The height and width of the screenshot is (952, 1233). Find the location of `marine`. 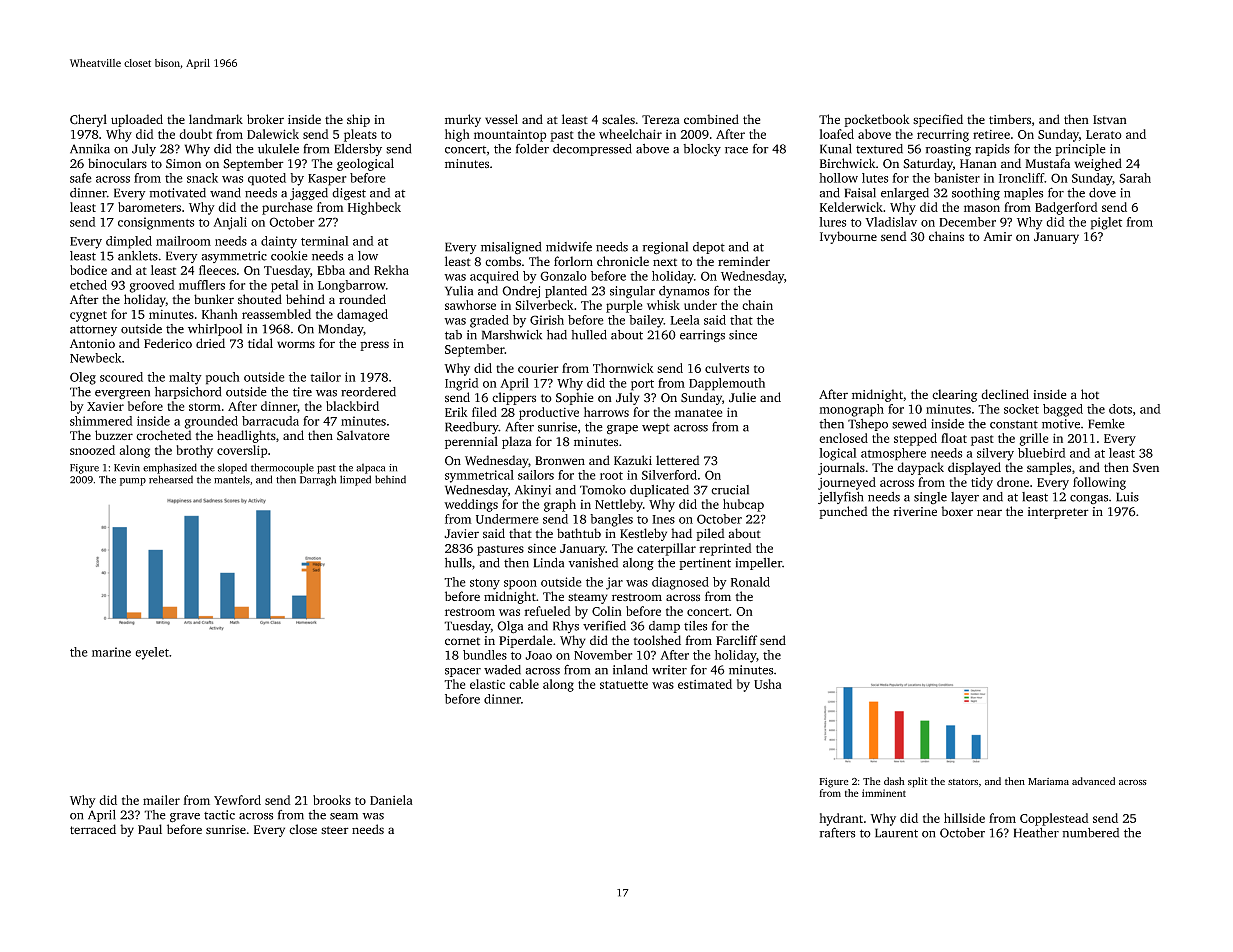

marine is located at coordinates (111, 652).
